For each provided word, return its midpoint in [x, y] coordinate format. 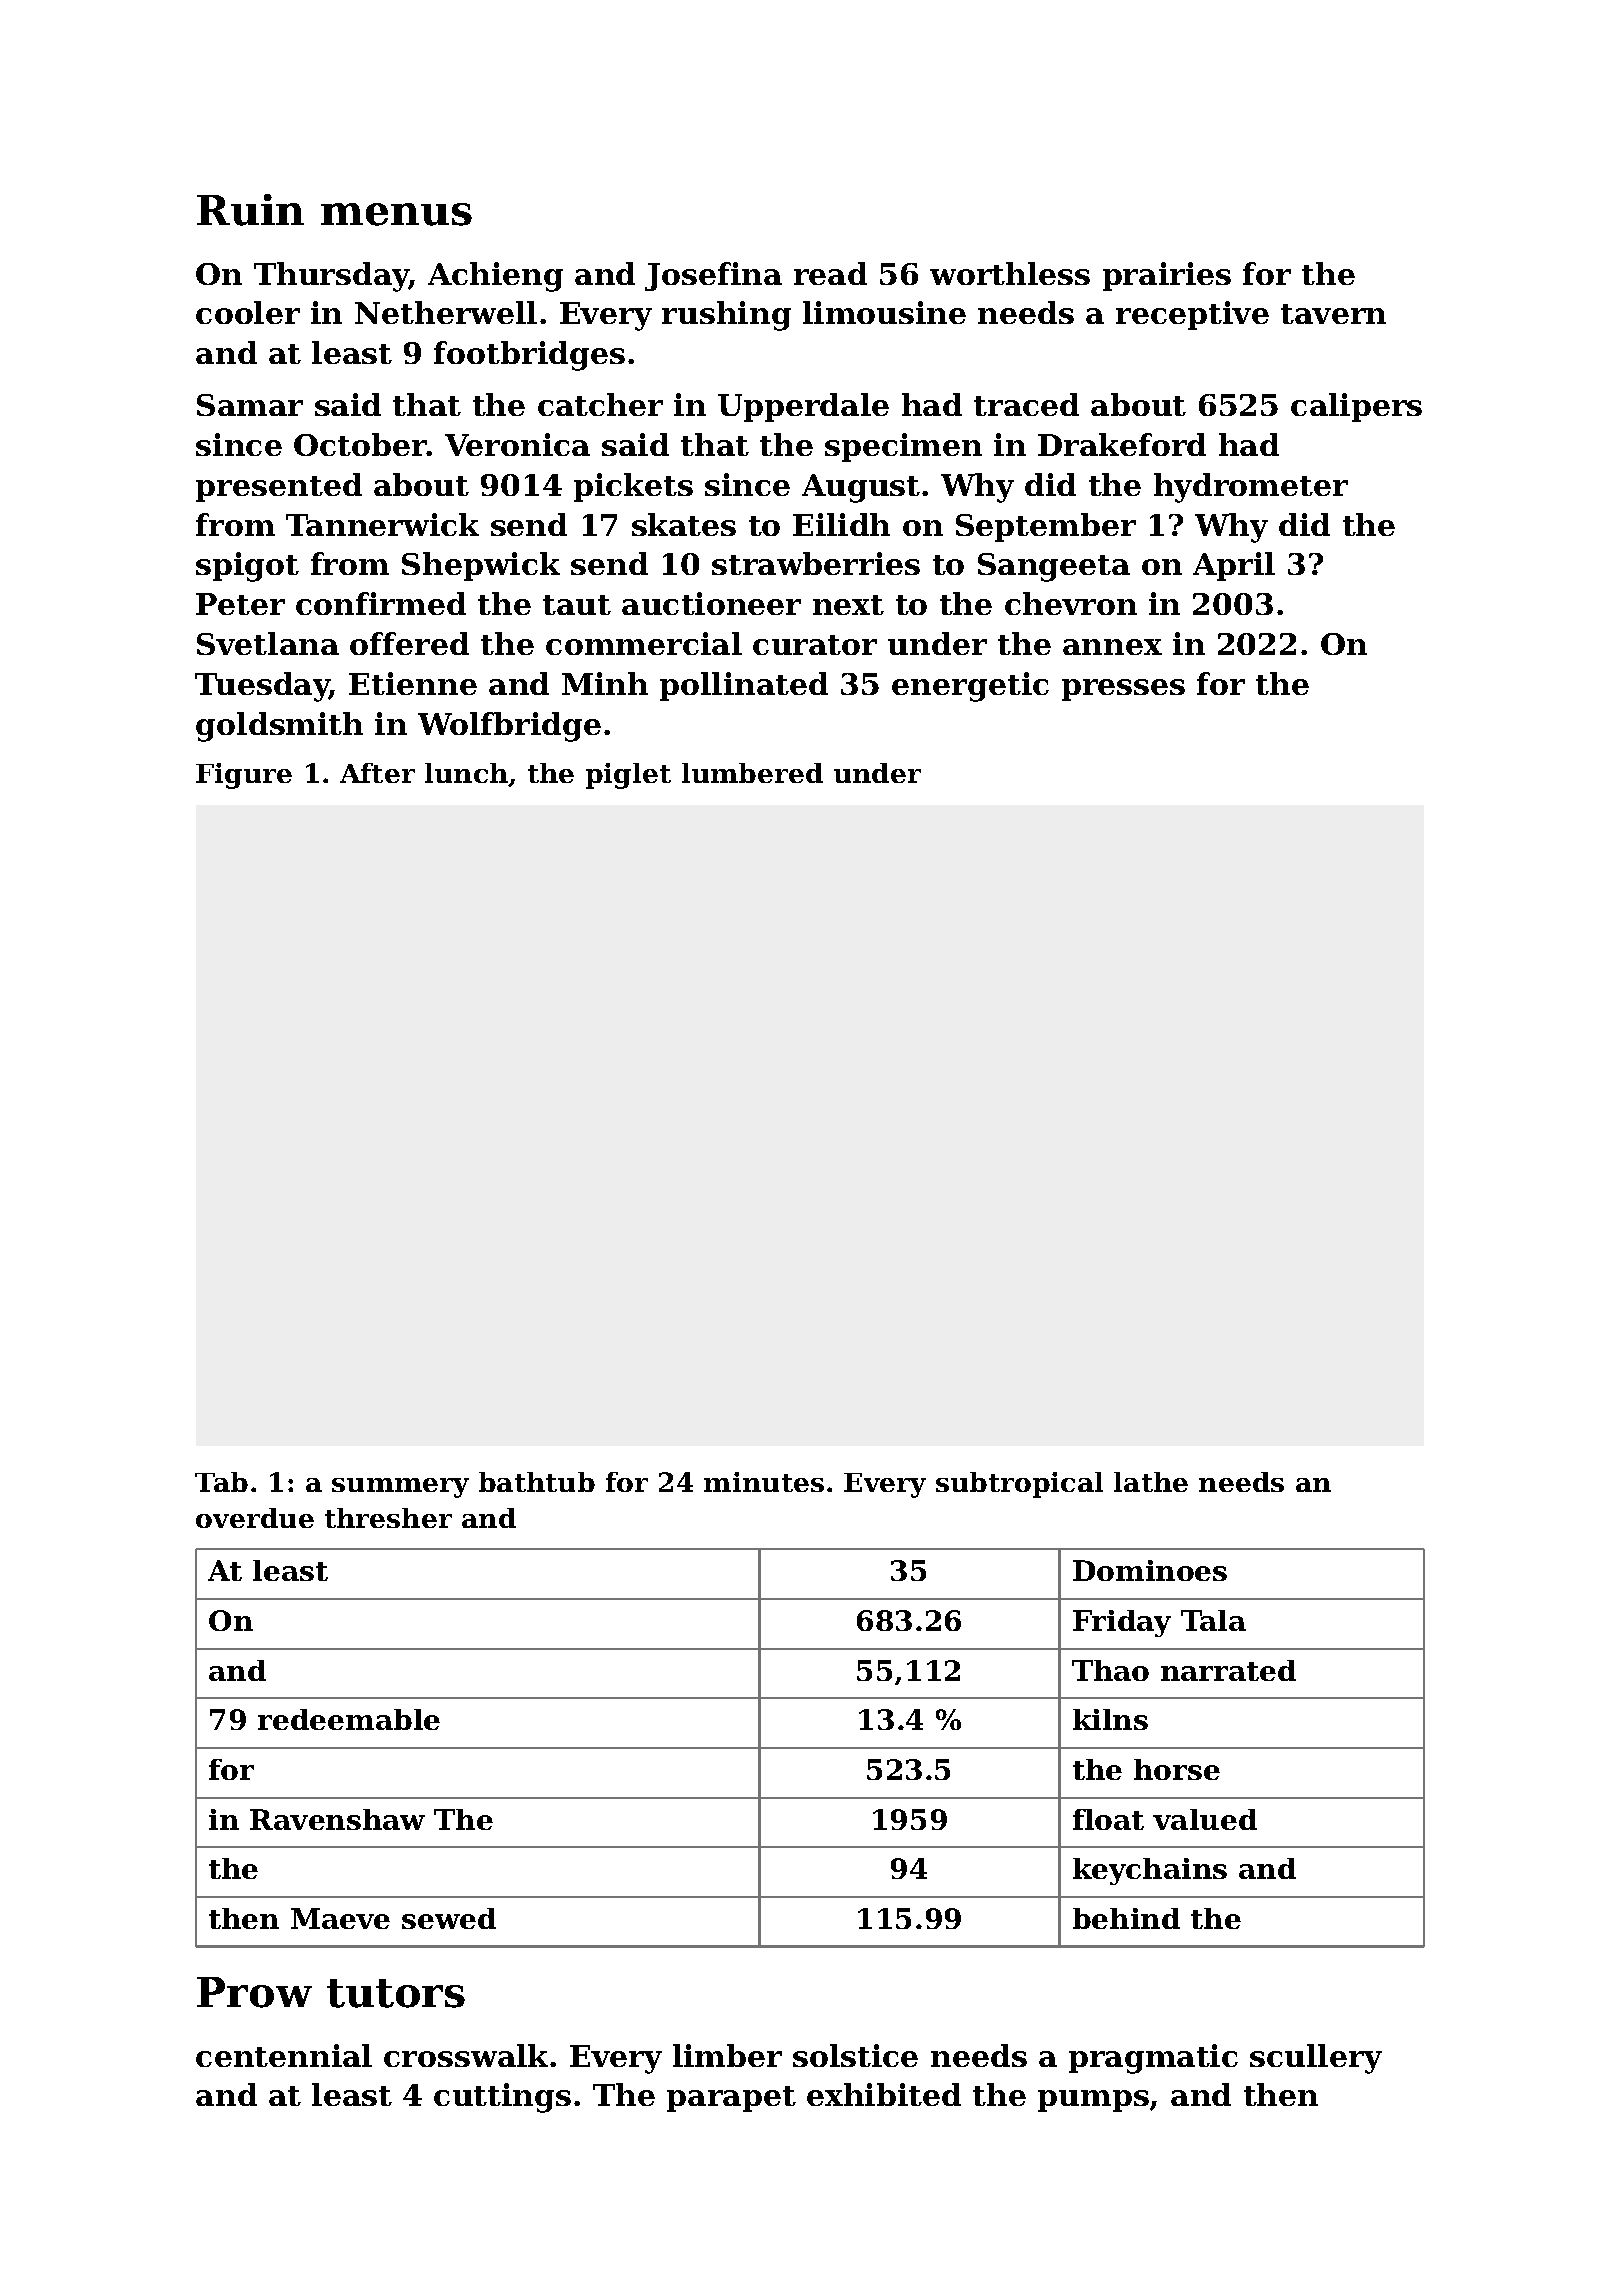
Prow [254, 1992]
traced [1026, 404]
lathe [1151, 1482]
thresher [388, 1518]
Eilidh [841, 524]
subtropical [1019, 1485]
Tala [1213, 1620]
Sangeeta [1054, 567]
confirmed [381, 603]
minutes [764, 1482]
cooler [248, 312]
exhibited [884, 2094]
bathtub [537, 1482]
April [1234, 566]
